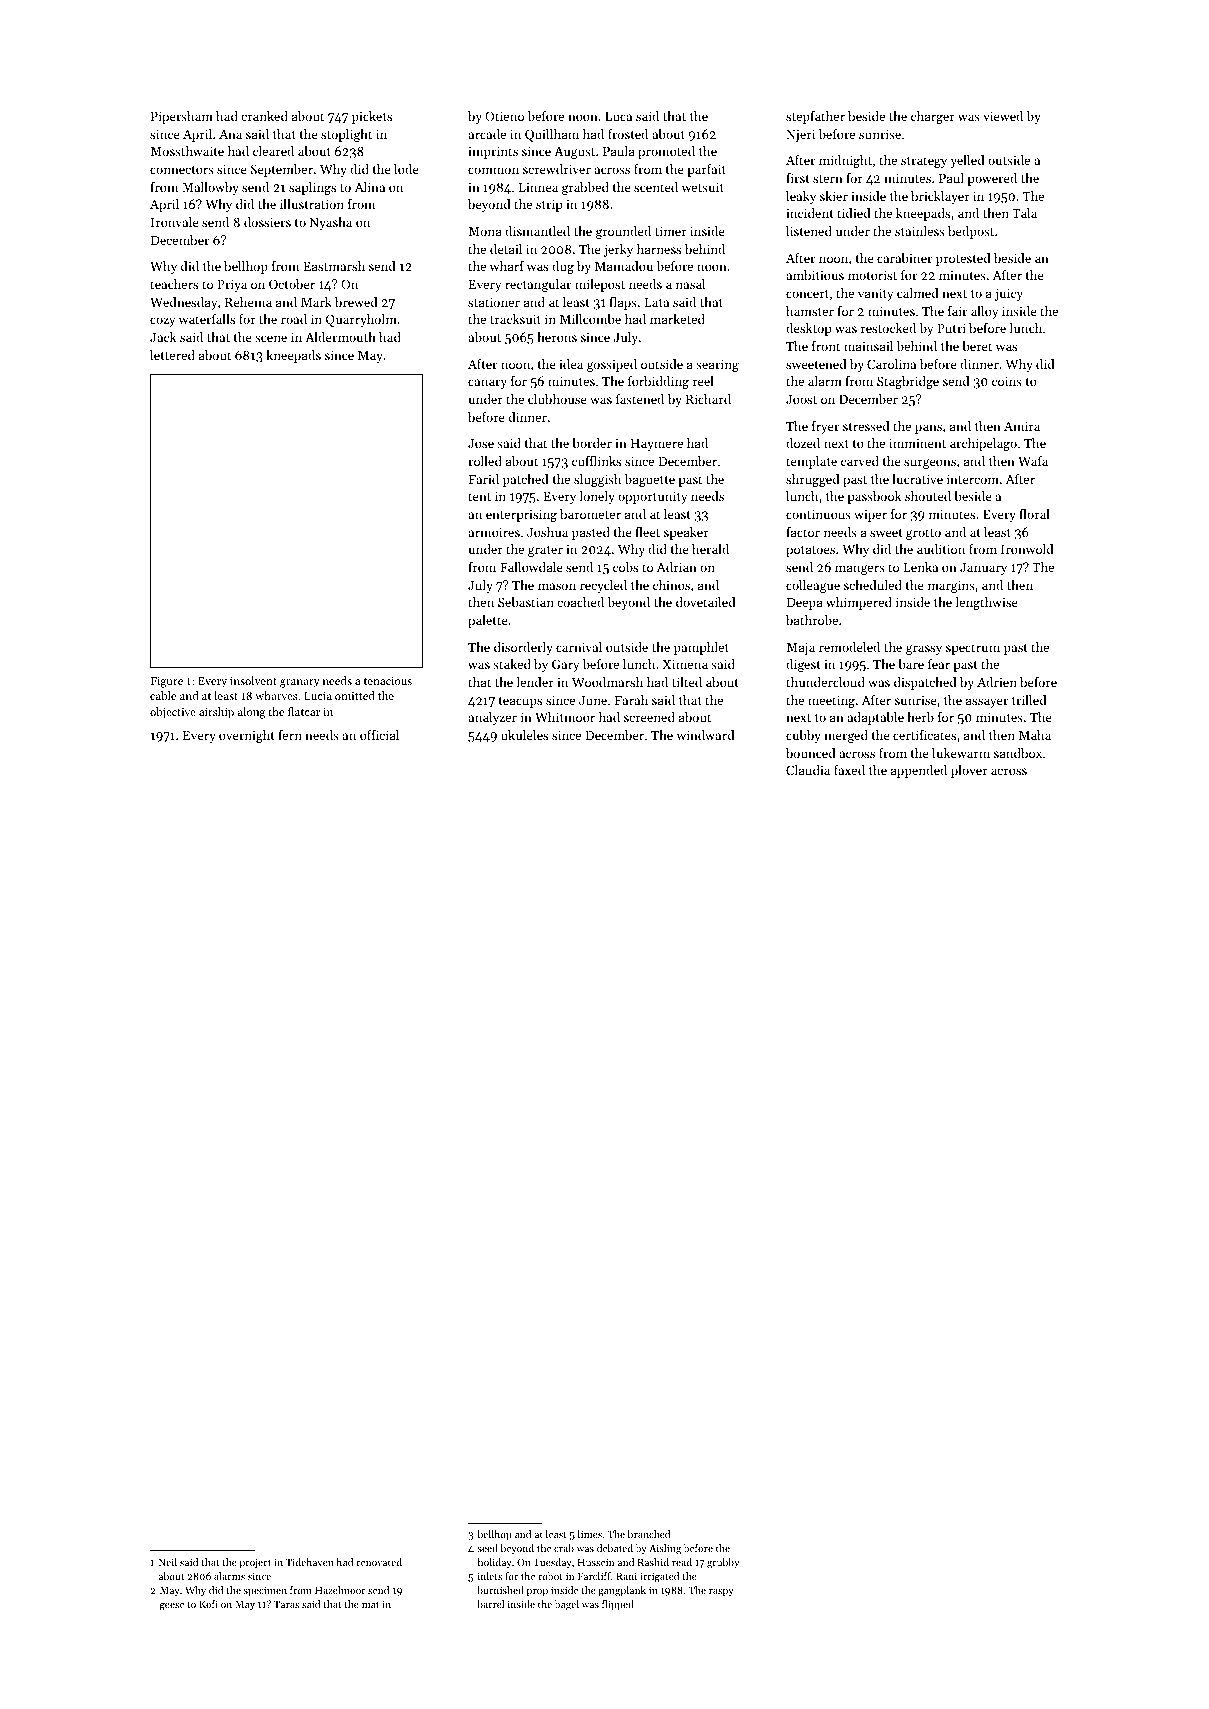 The width and height of the screenshot is (1209, 1709). I want to click on analyzer, so click(492, 718).
